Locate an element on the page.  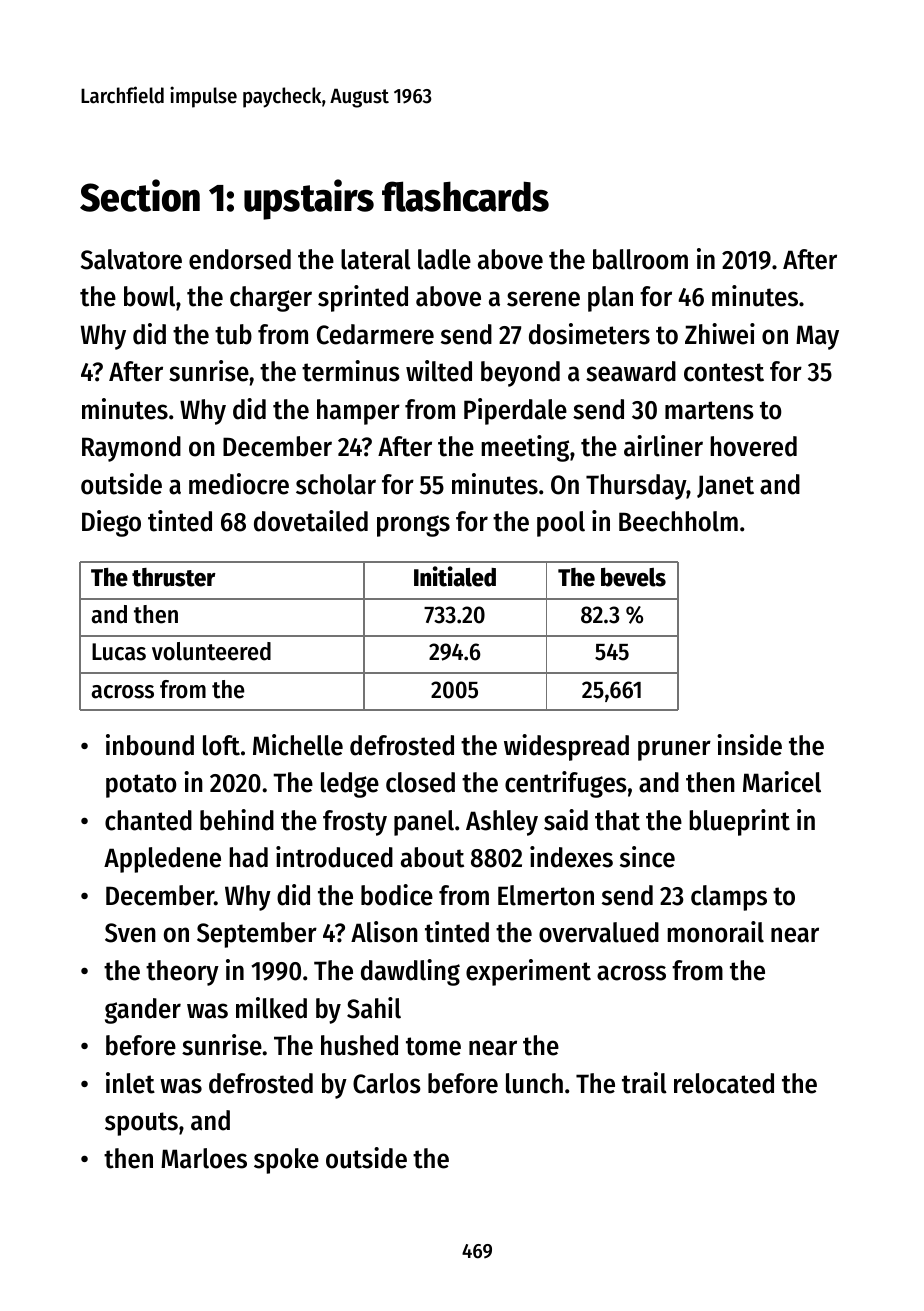
flashcards is located at coordinates (465, 196).
